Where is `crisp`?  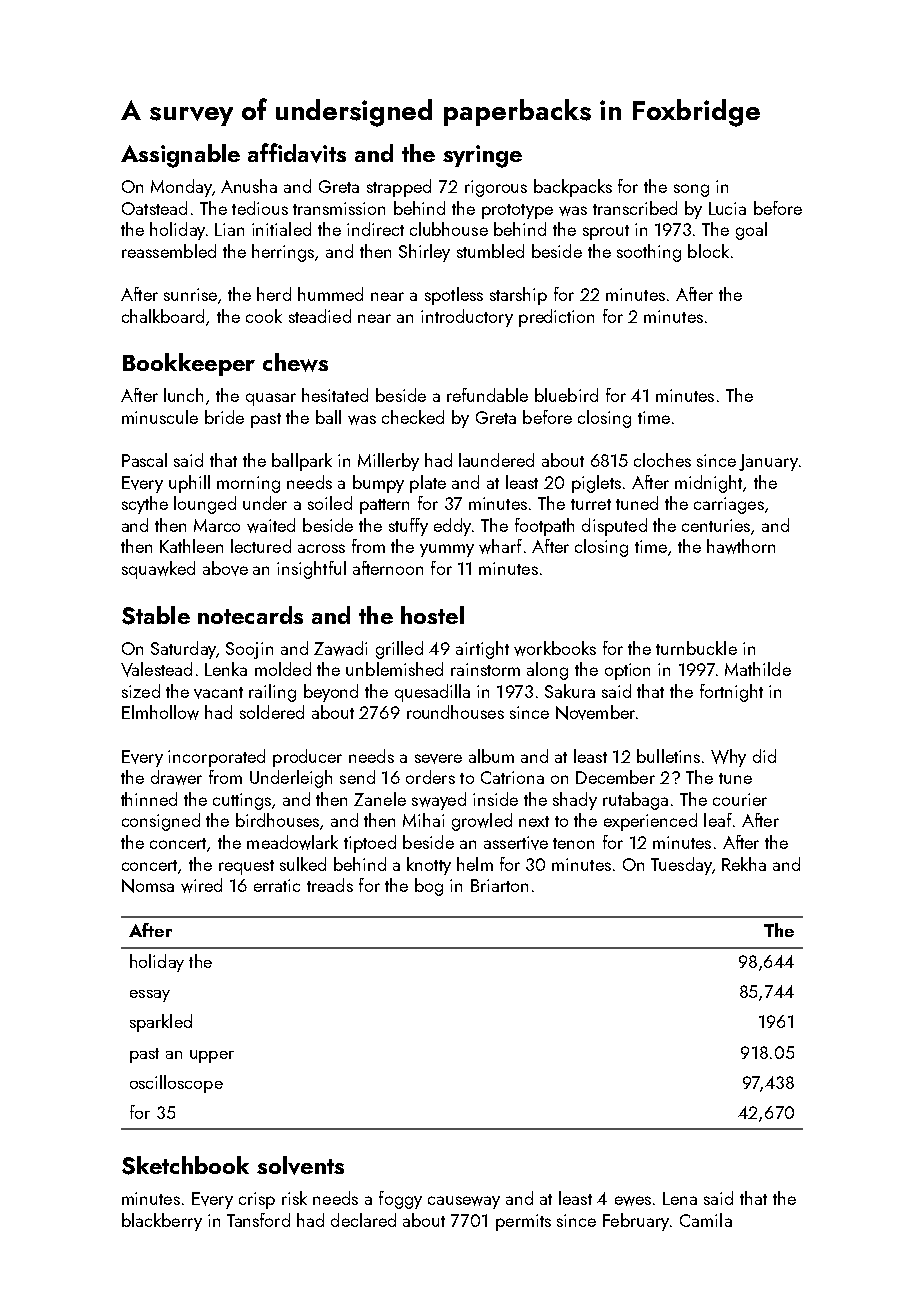
crisp is located at coordinates (257, 1200).
